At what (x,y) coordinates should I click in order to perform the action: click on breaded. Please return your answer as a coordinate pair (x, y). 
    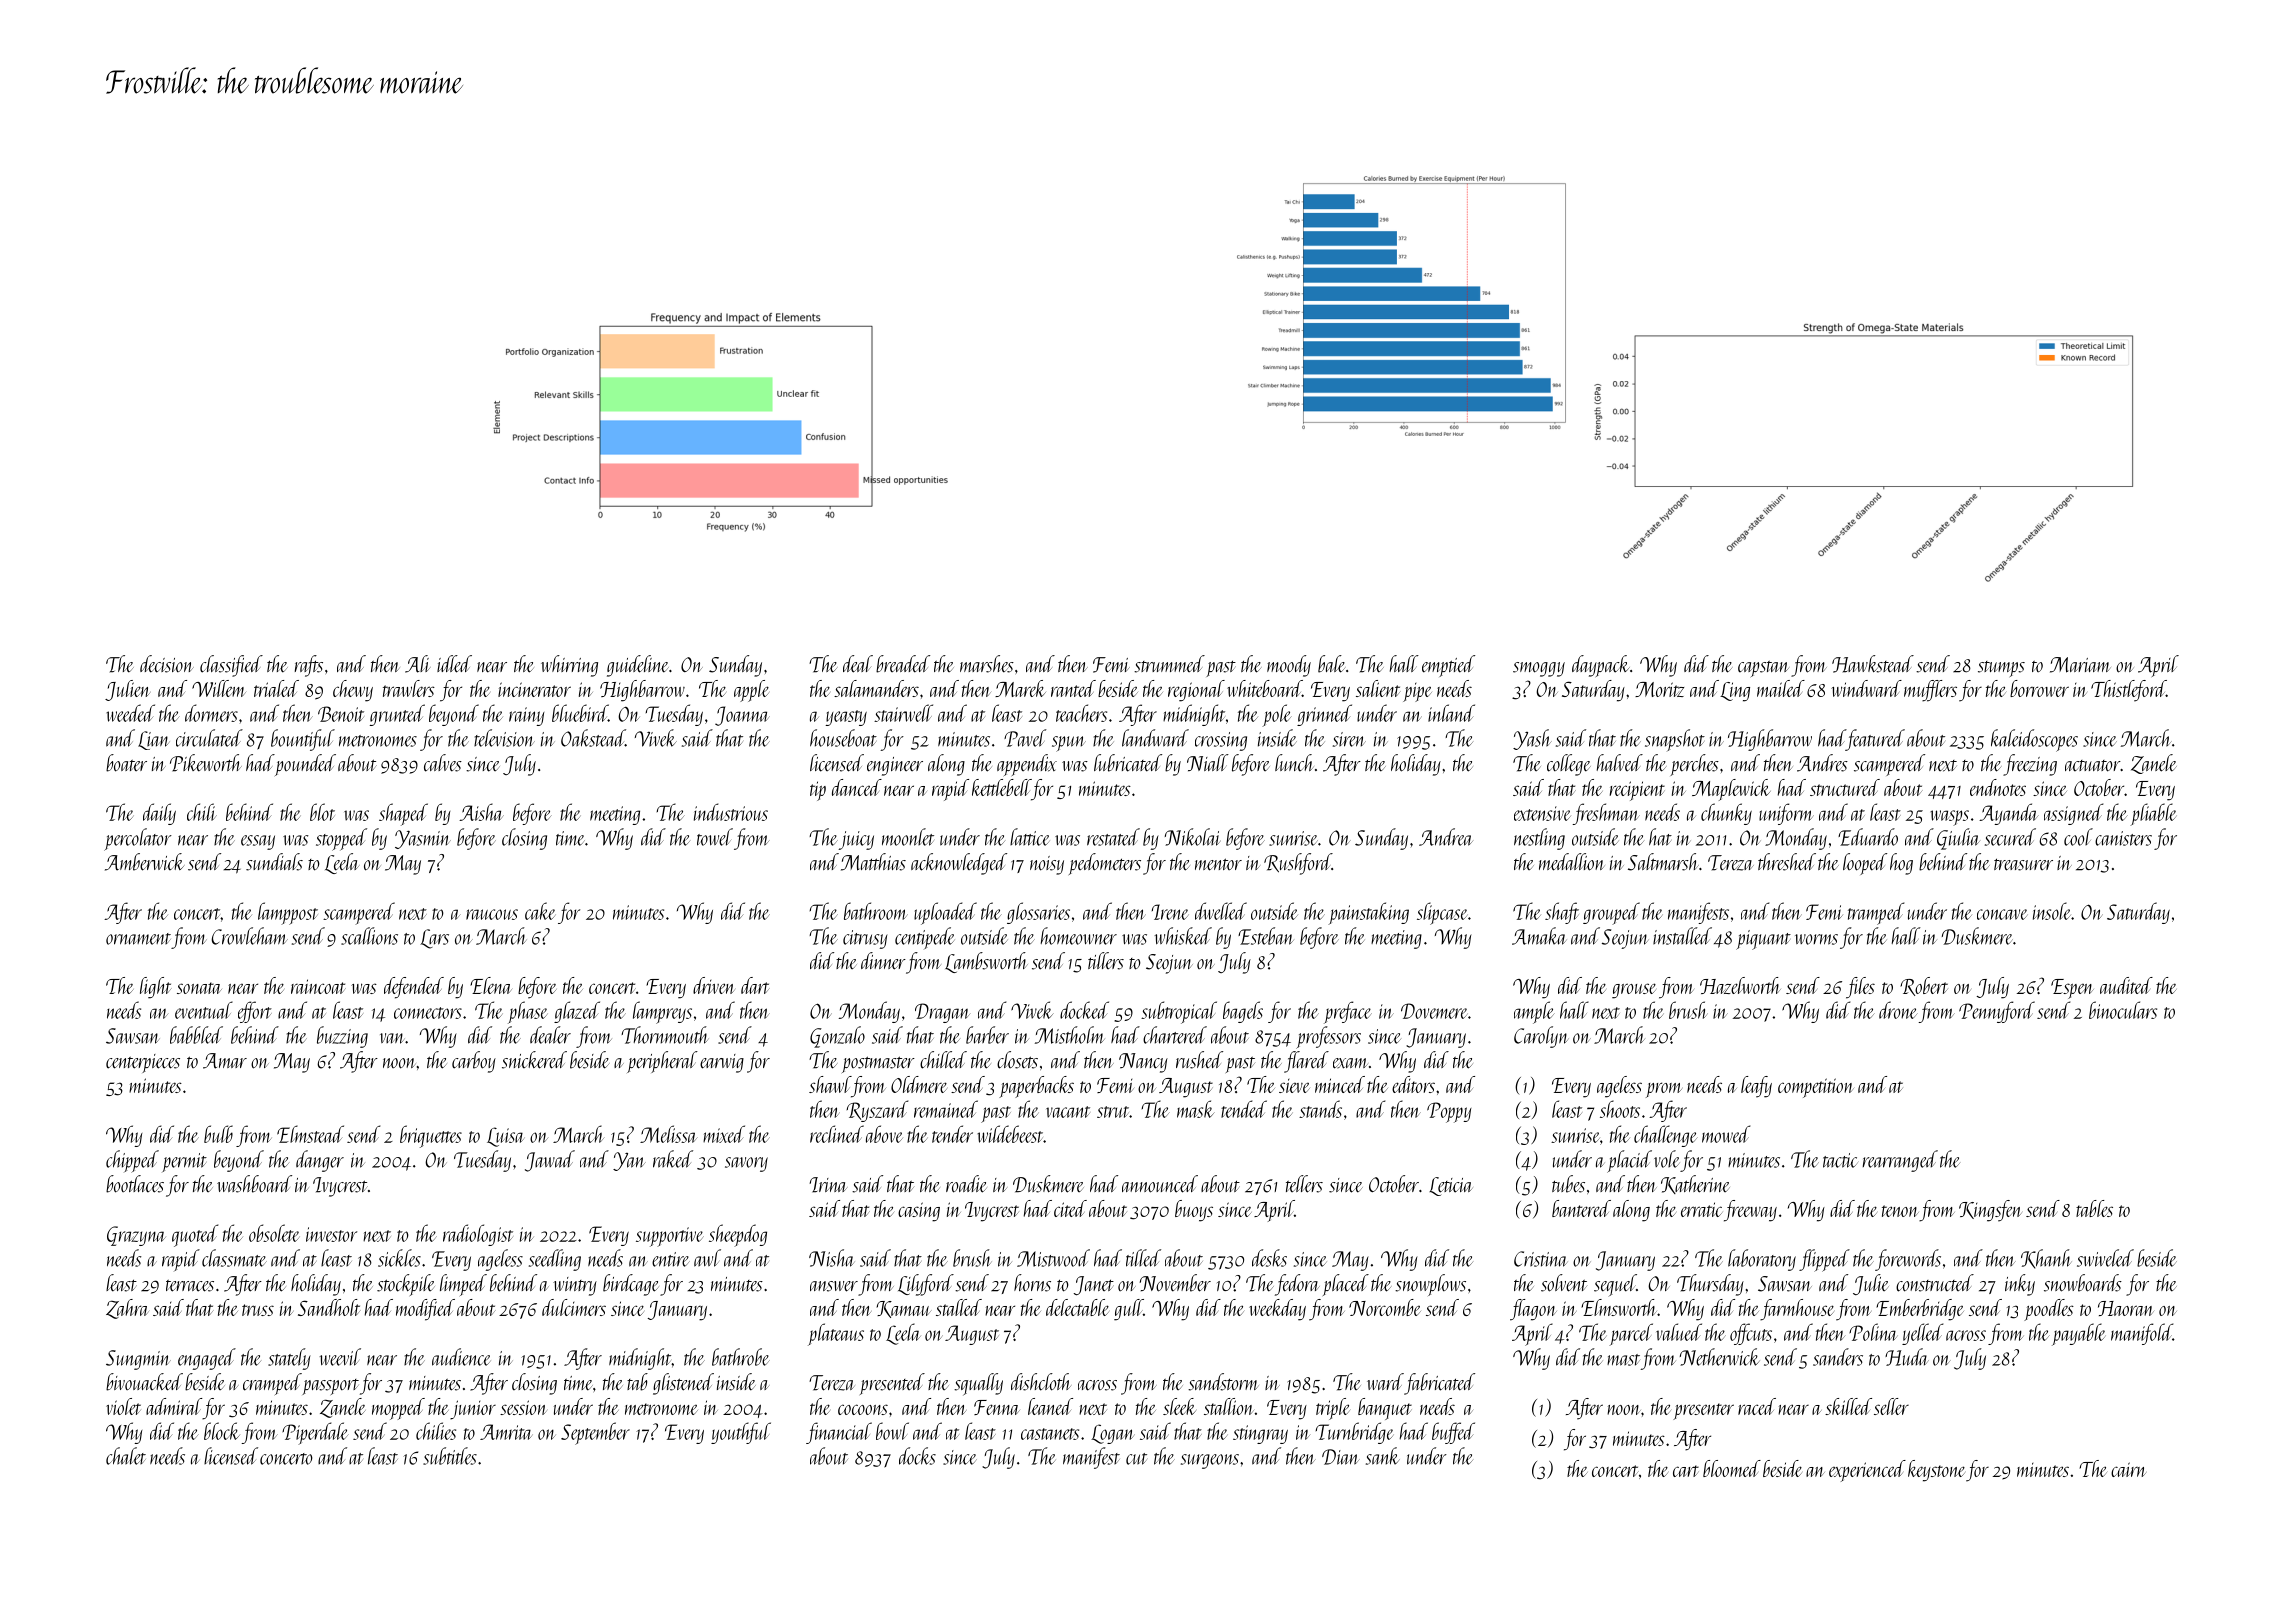
    Looking at the image, I should click on (903, 664).
